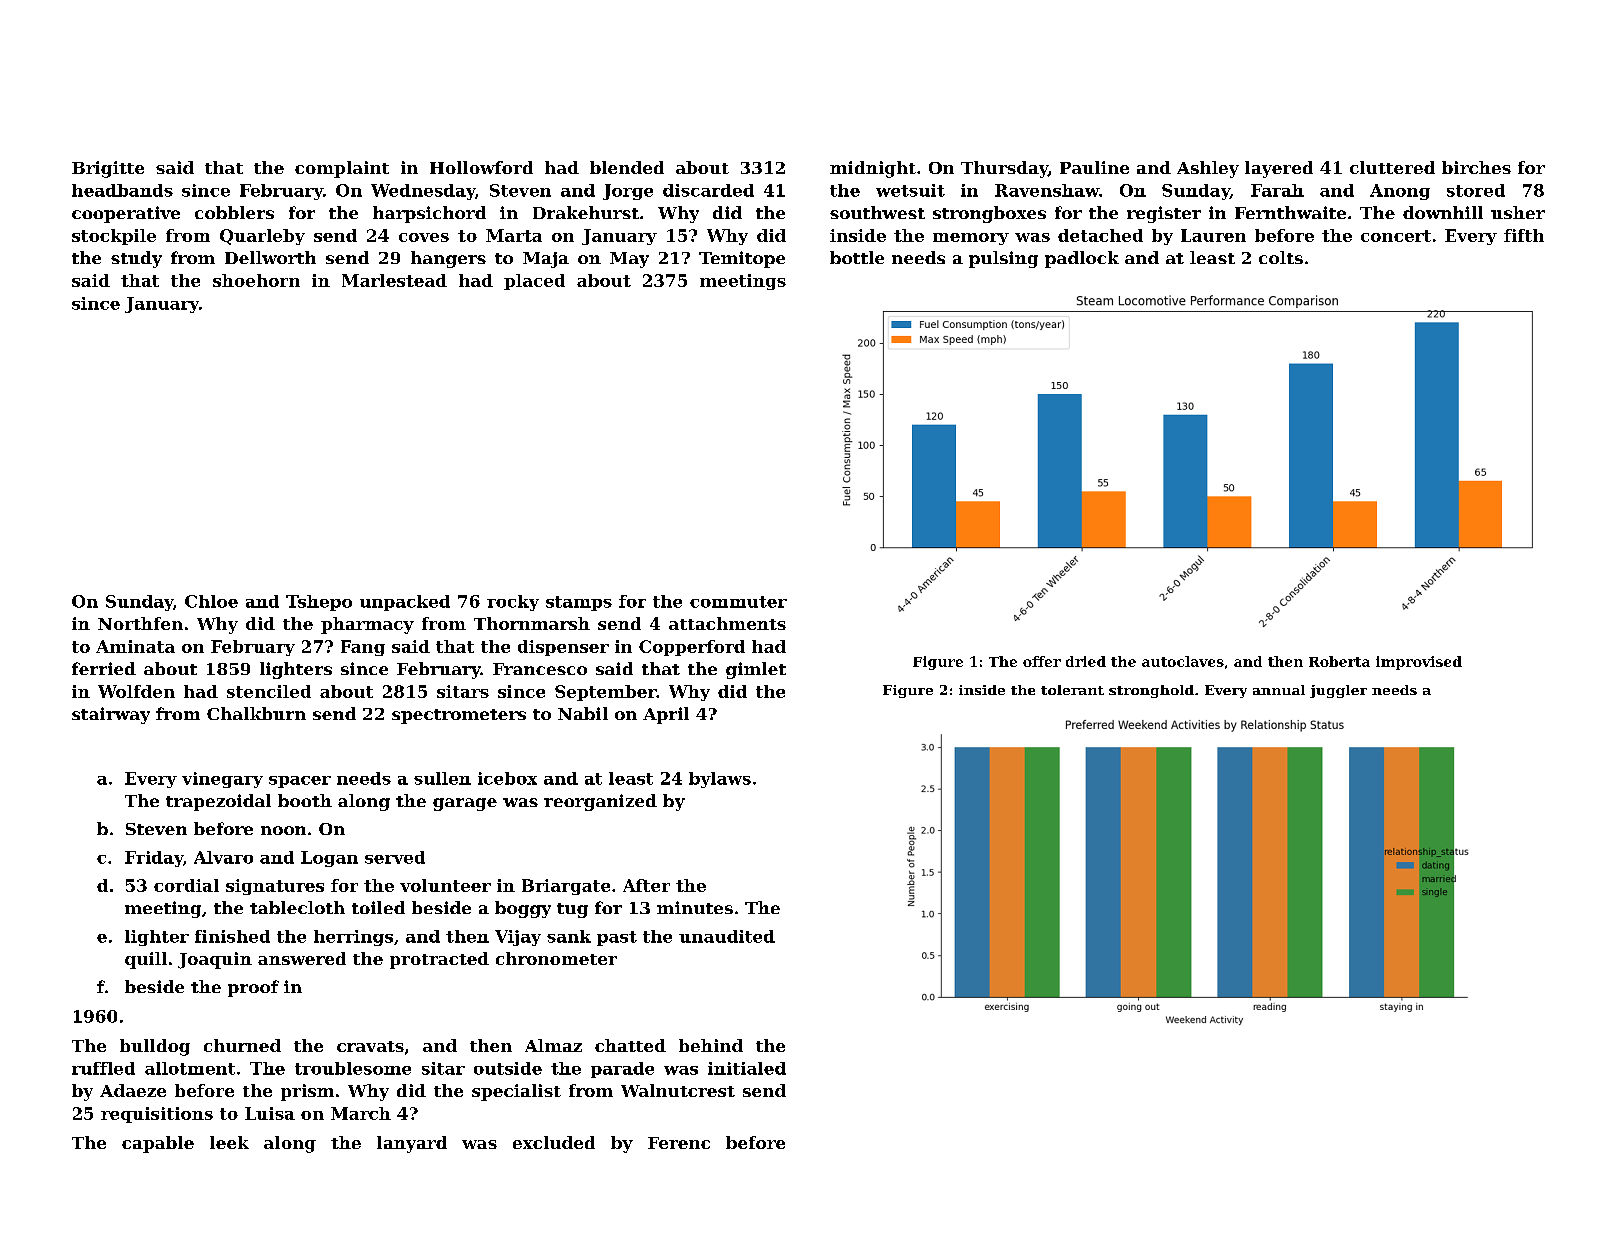 This screenshot has width=1616, height=1249. I want to click on Tshepo, so click(319, 603).
